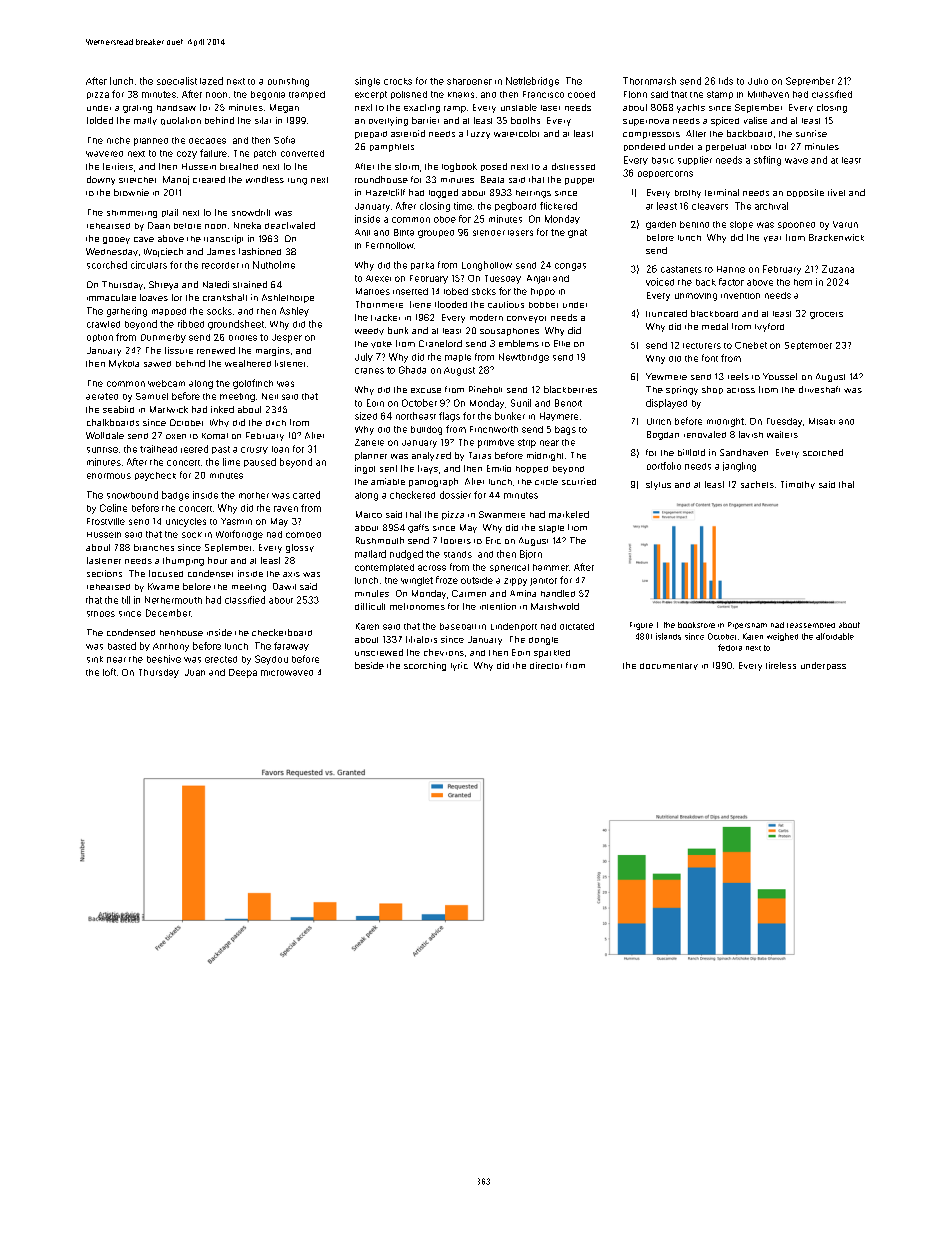  I want to click on planned, so click(151, 142).
